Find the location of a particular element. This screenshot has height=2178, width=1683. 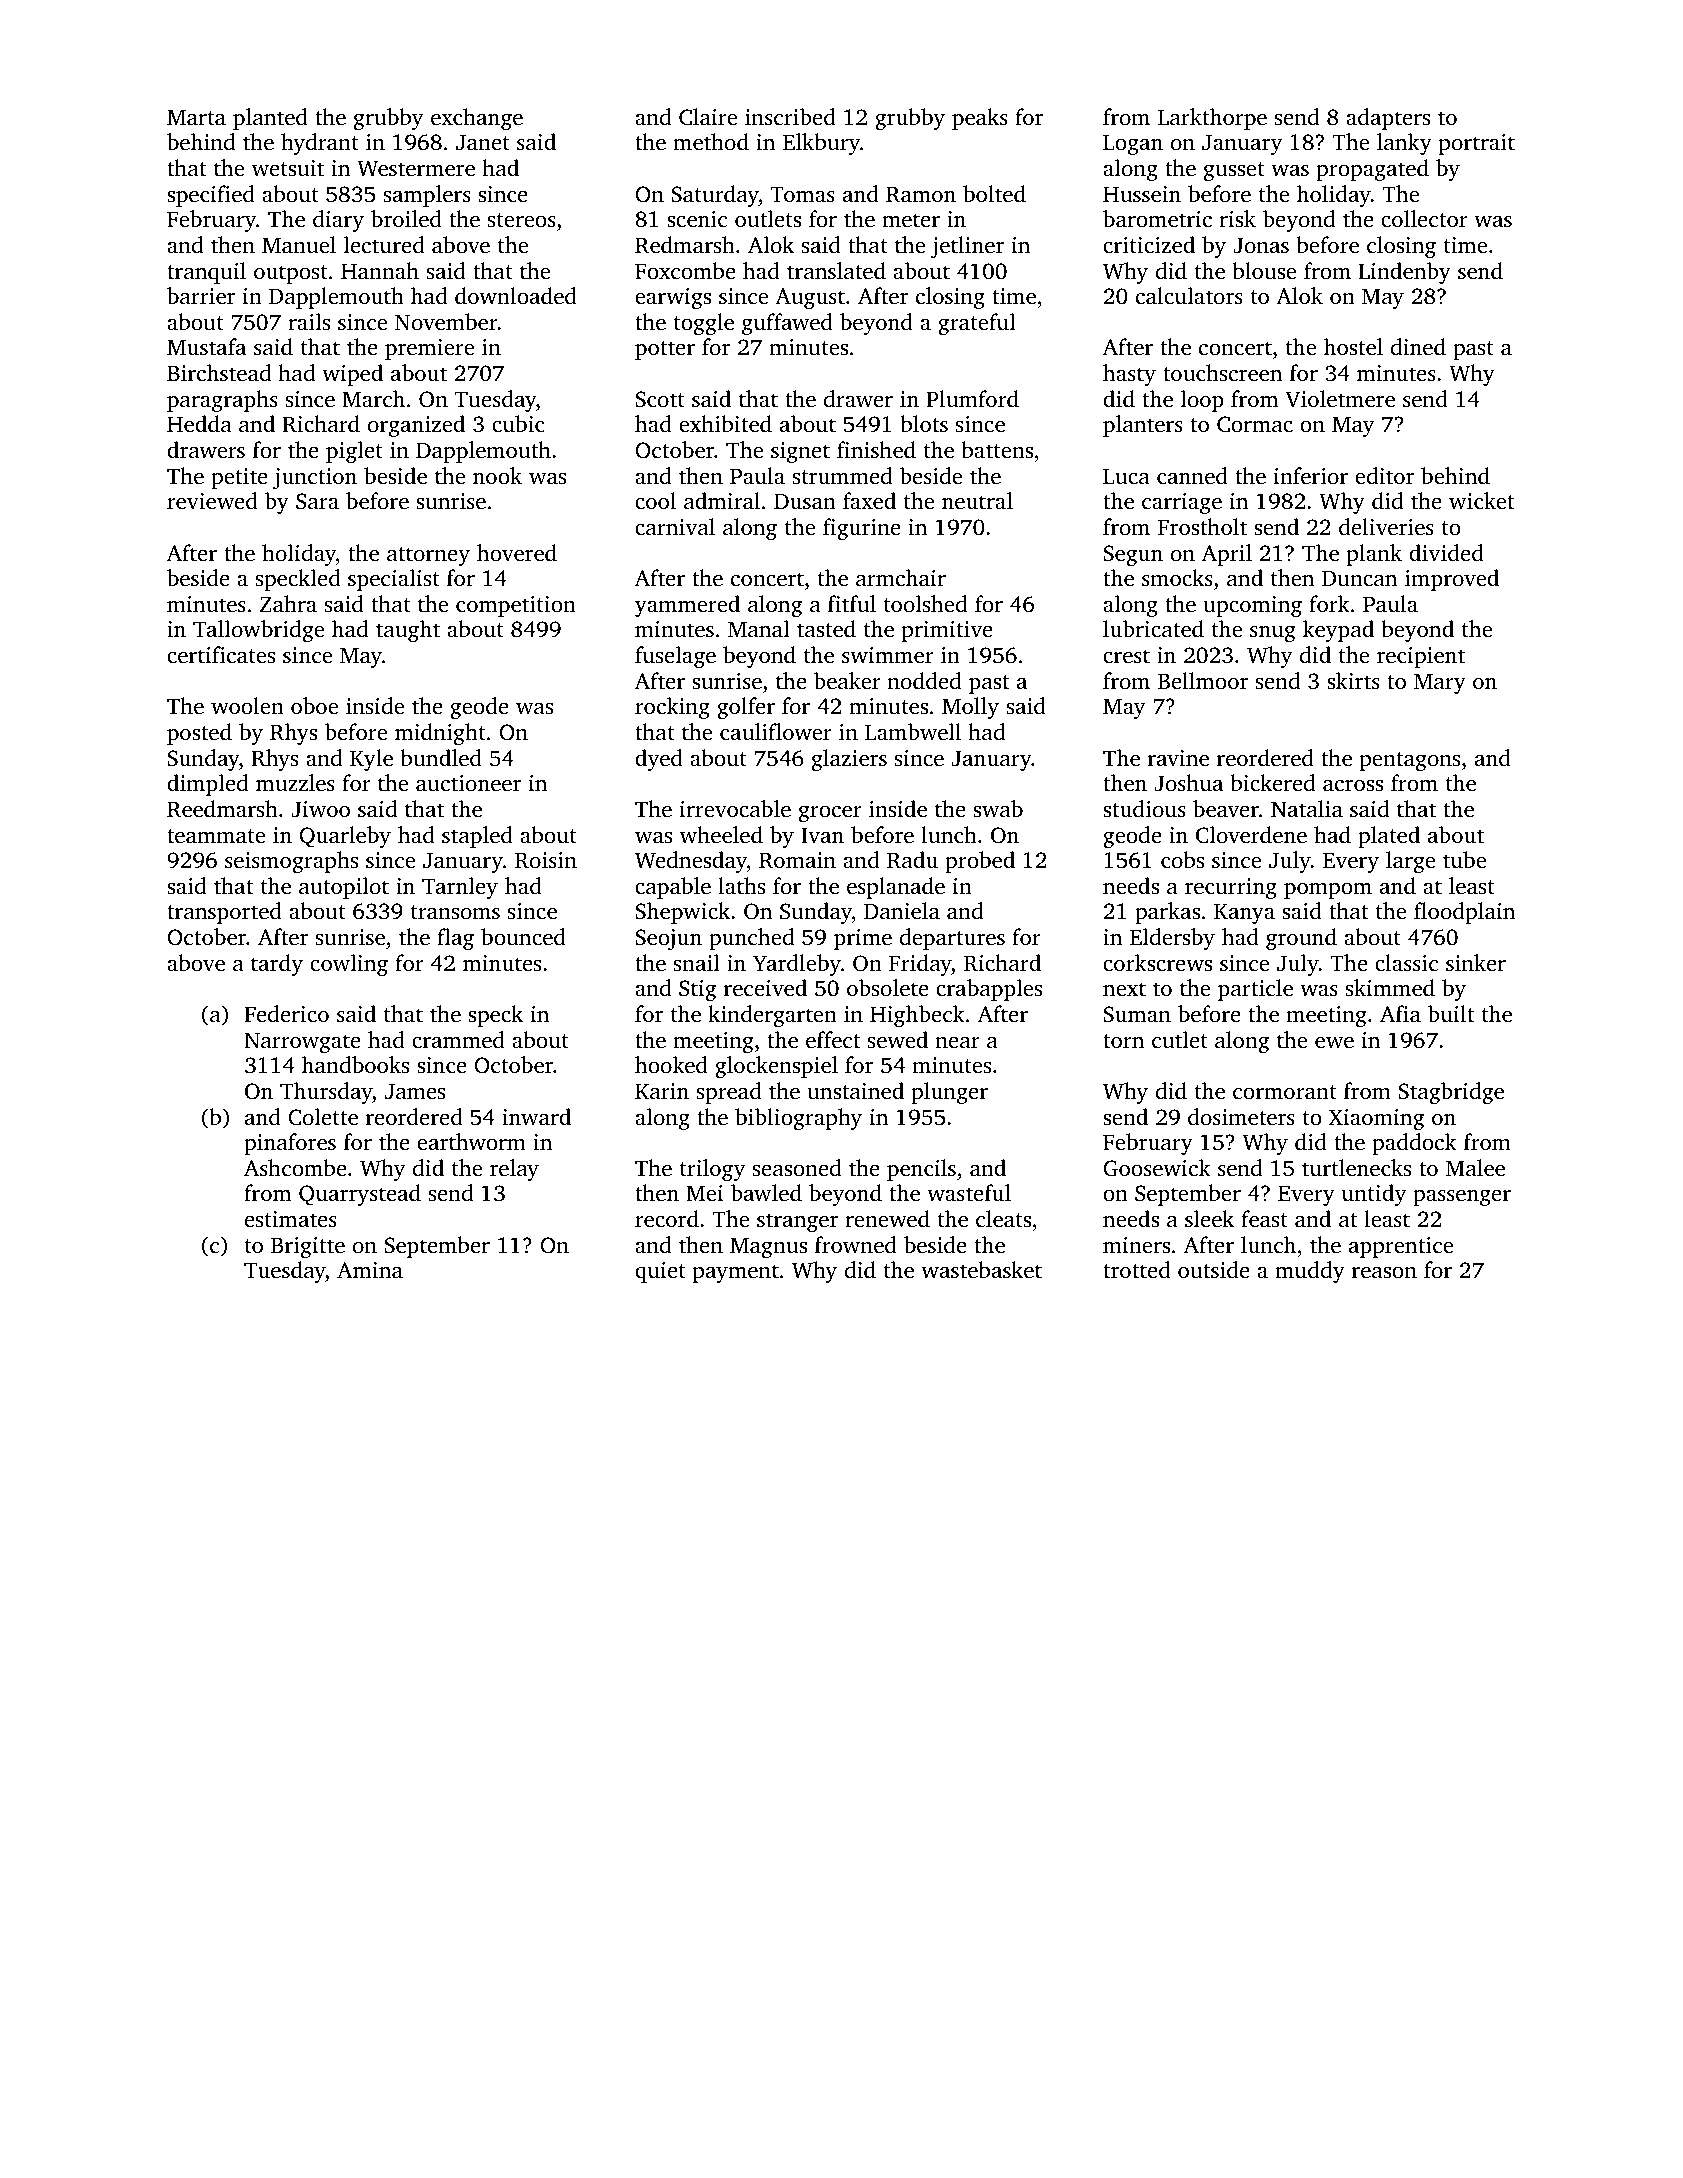

Larkthorpe is located at coordinates (1212, 119).
